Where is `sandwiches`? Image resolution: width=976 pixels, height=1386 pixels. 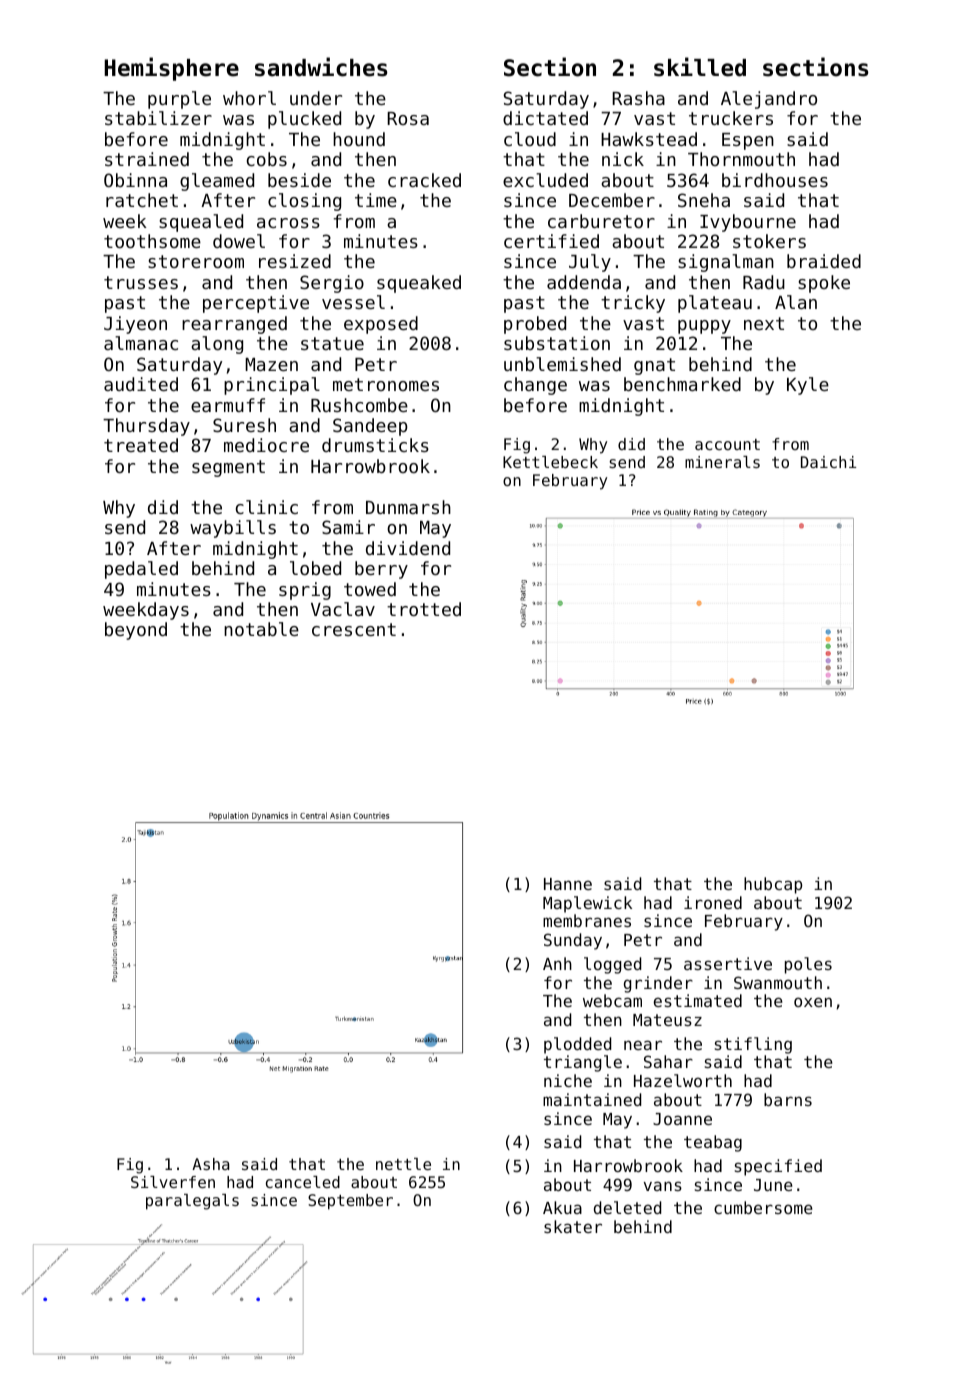
sandwiches is located at coordinates (321, 67).
